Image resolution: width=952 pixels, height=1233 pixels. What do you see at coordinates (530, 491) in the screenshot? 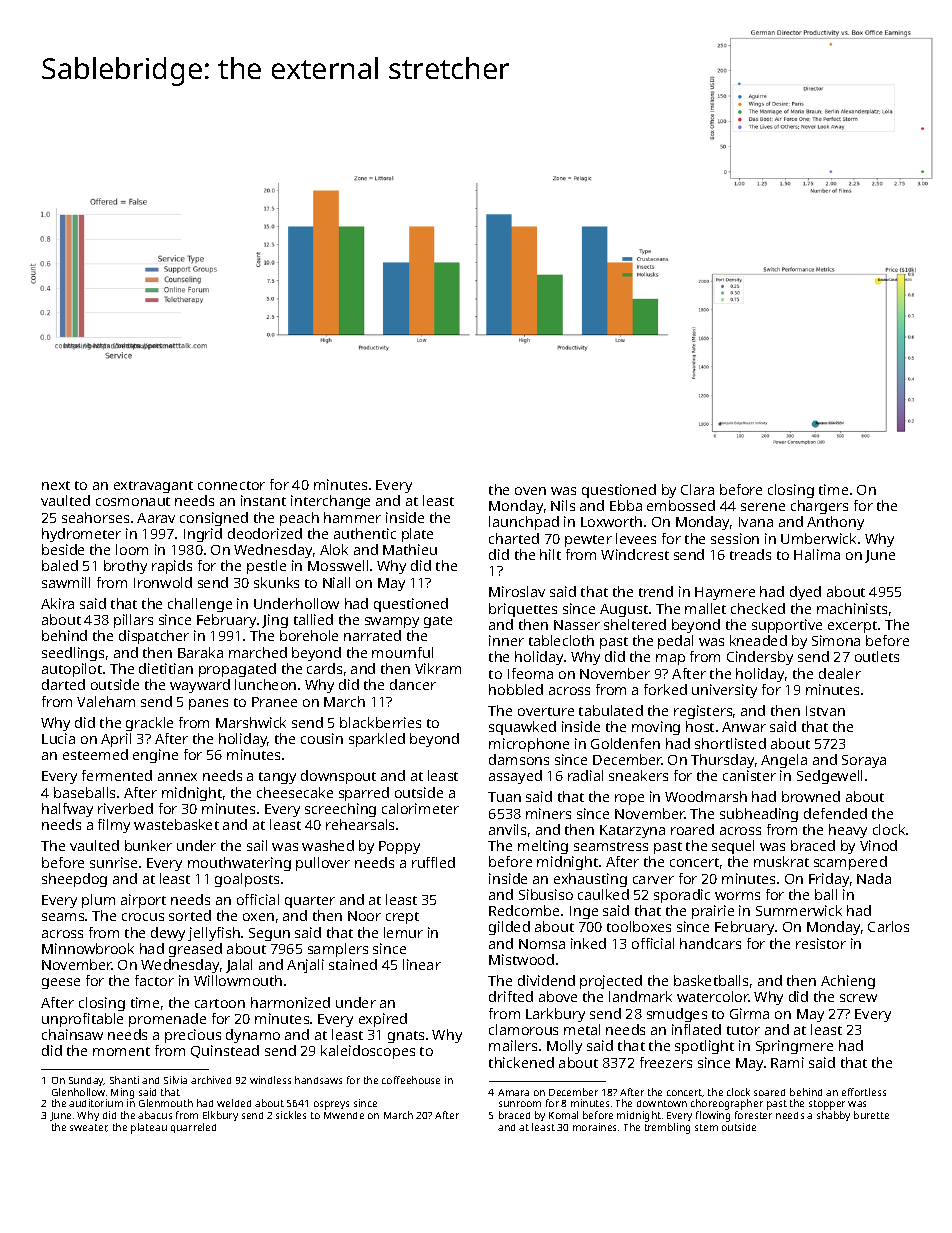
I see `oven` at bounding box center [530, 491].
